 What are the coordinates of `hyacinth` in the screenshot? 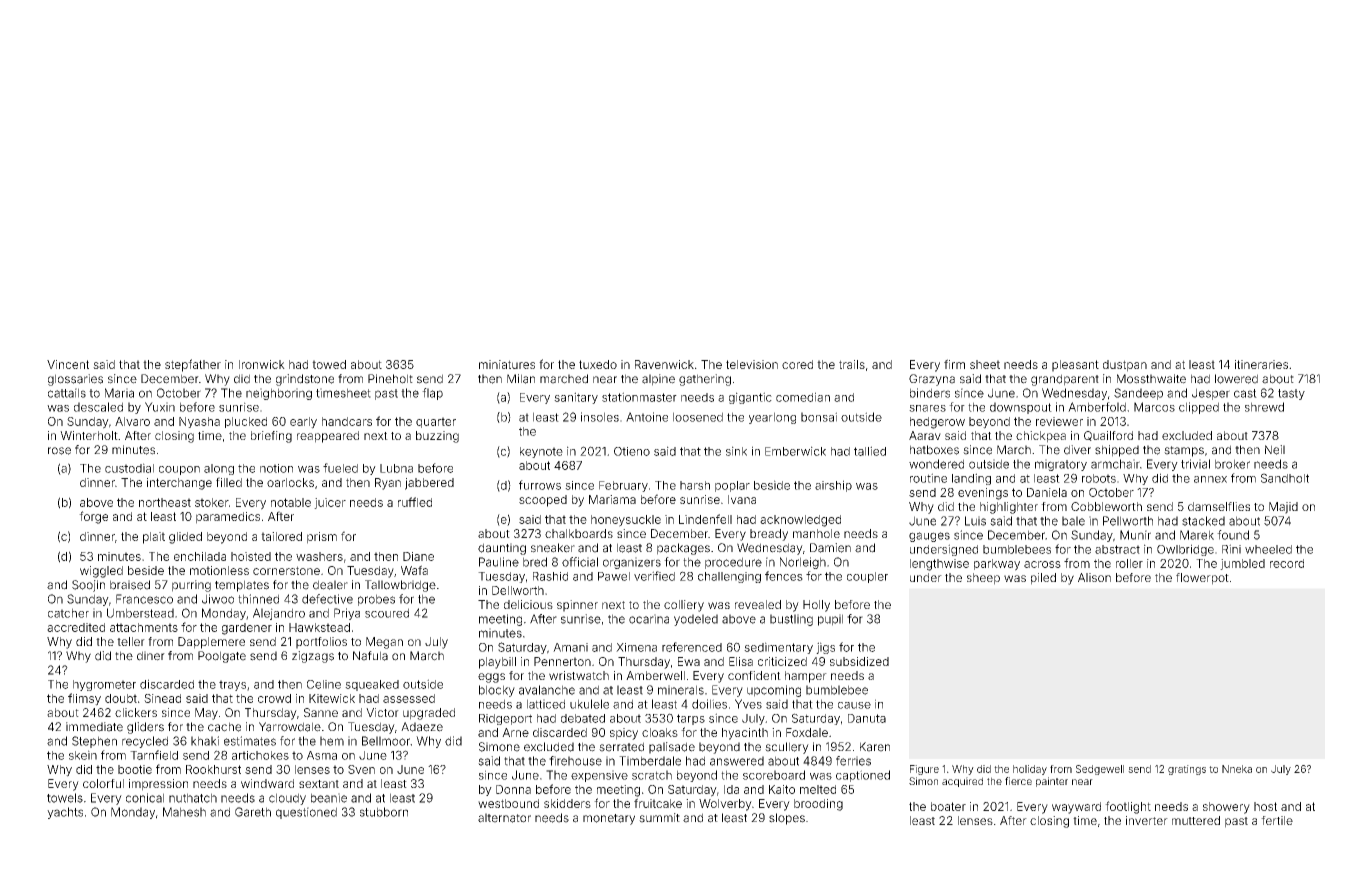 It's located at (745, 734).
